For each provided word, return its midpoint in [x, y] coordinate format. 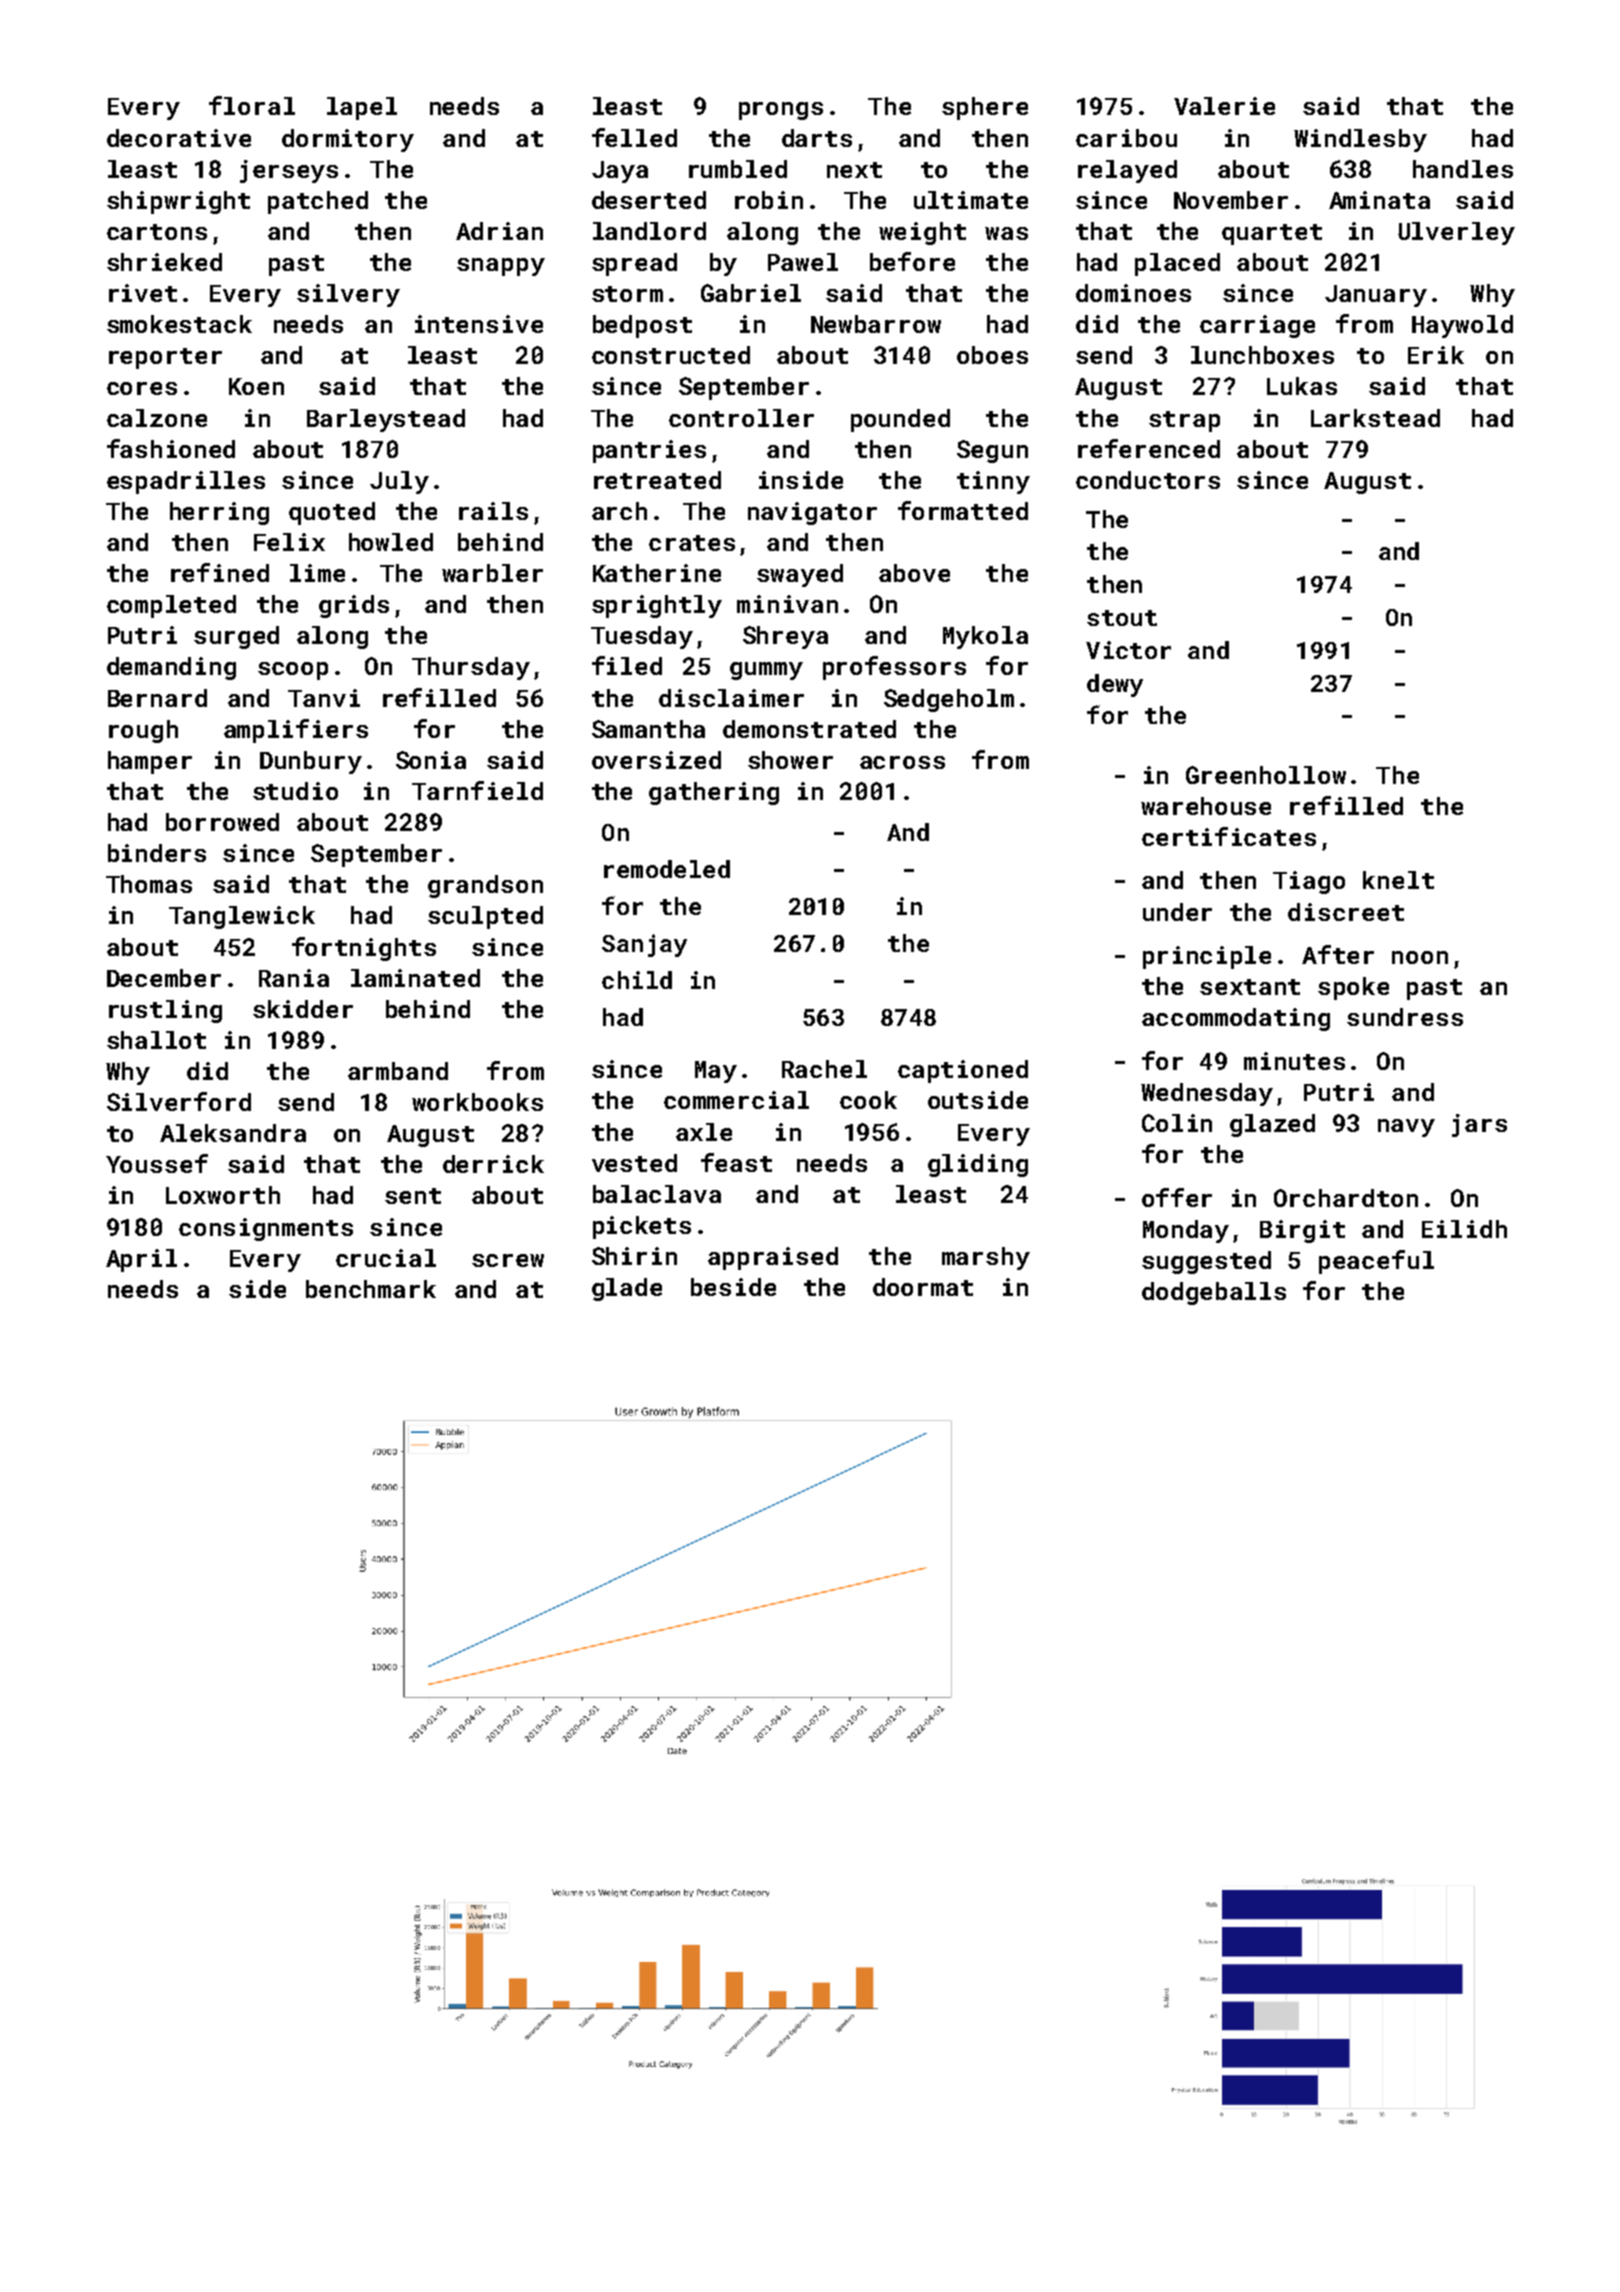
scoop [293, 671]
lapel [362, 108]
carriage [1257, 326]
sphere [985, 108]
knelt [1398, 880]
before [912, 261]
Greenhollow [1266, 775]
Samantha [648, 729]
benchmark [371, 1289]
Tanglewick [242, 917]
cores [142, 388]
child [637, 980]
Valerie [1224, 106]
